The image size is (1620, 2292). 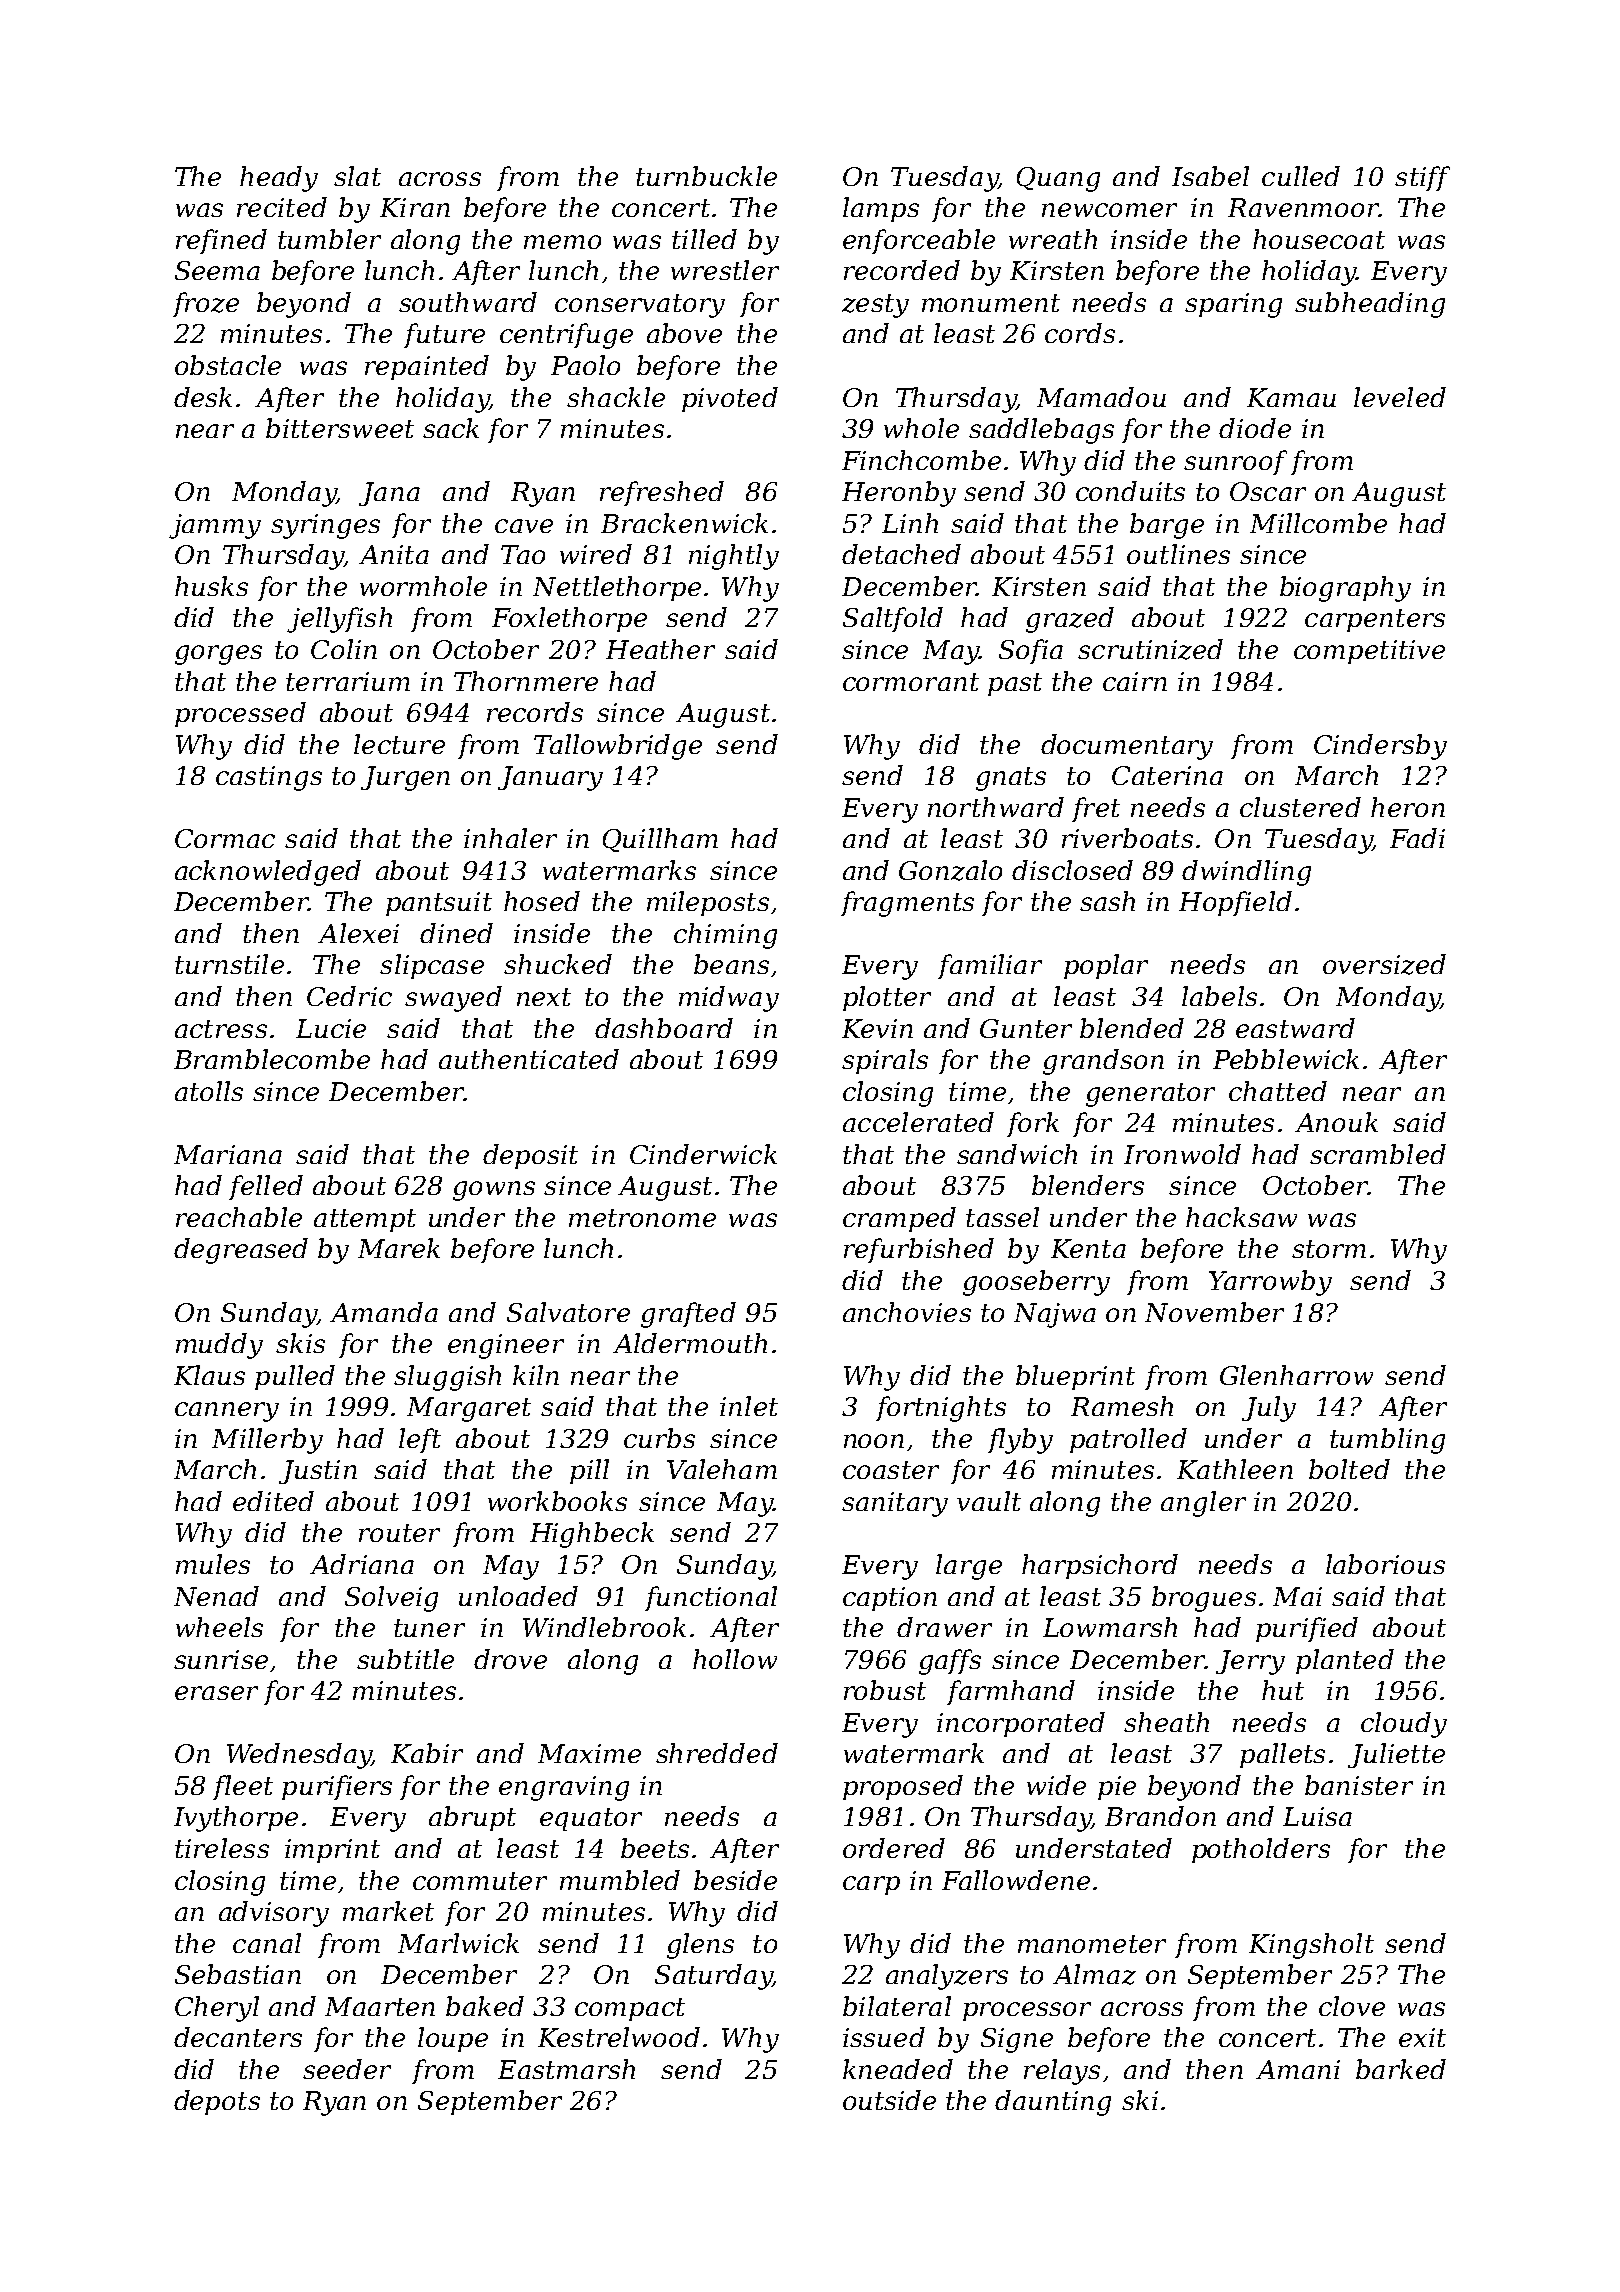 What do you see at coordinates (1417, 838) in the document?
I see `Fadi` at bounding box center [1417, 838].
